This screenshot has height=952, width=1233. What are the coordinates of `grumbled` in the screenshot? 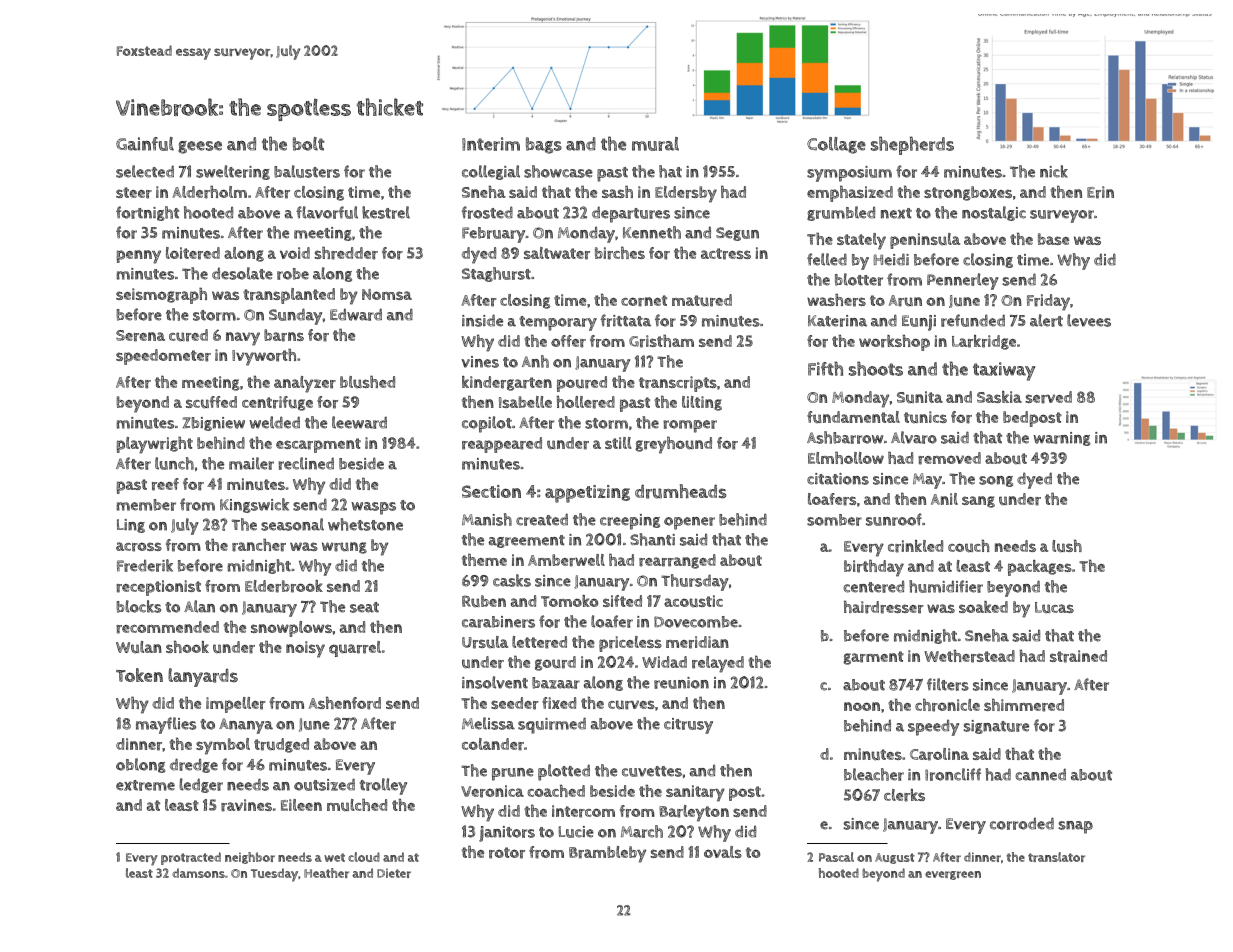 It's located at (841, 213).
